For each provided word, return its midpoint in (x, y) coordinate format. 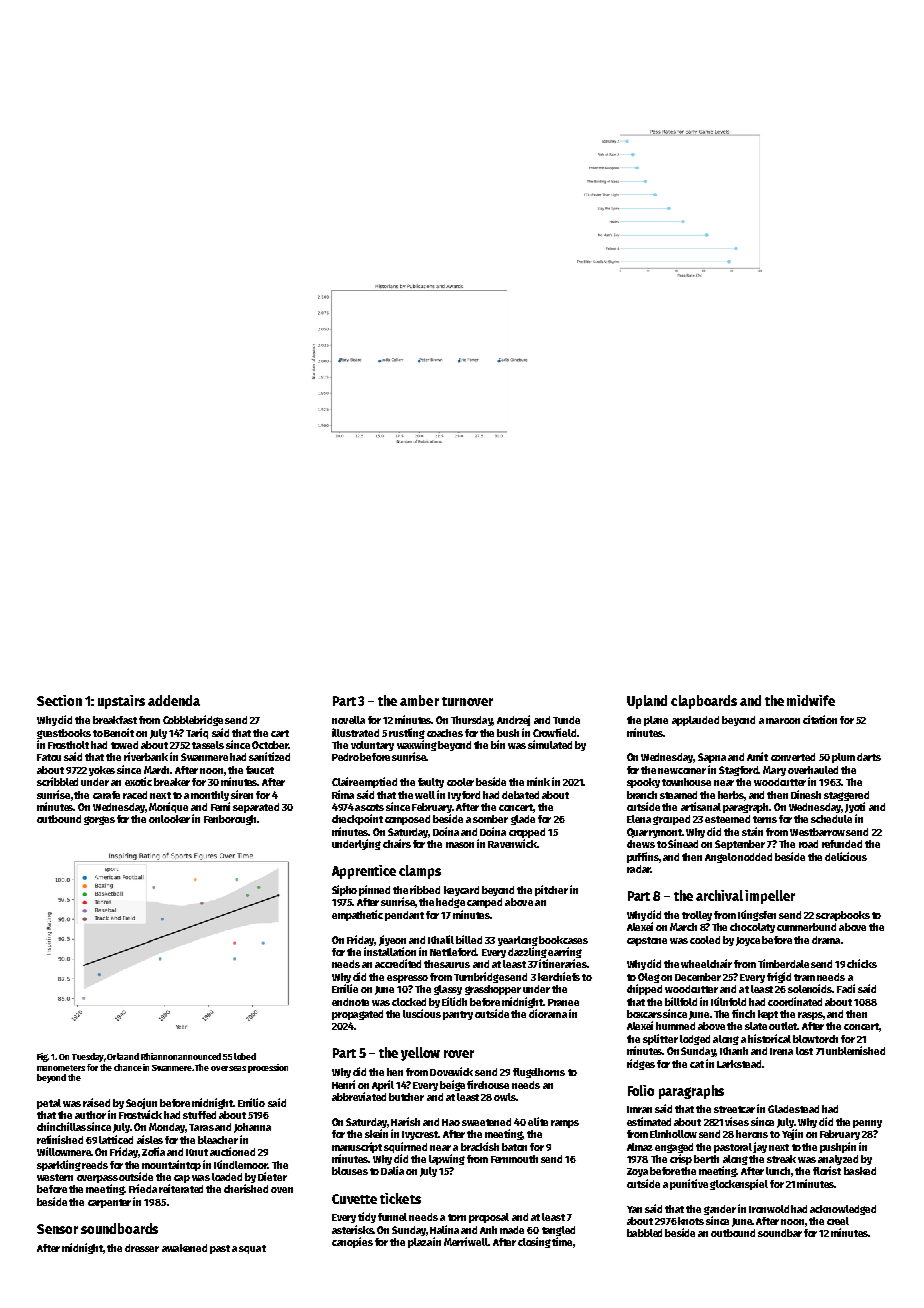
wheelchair (706, 963)
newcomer (682, 771)
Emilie (345, 988)
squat (252, 1249)
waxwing (417, 745)
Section (59, 700)
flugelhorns (539, 1073)
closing (534, 1242)
